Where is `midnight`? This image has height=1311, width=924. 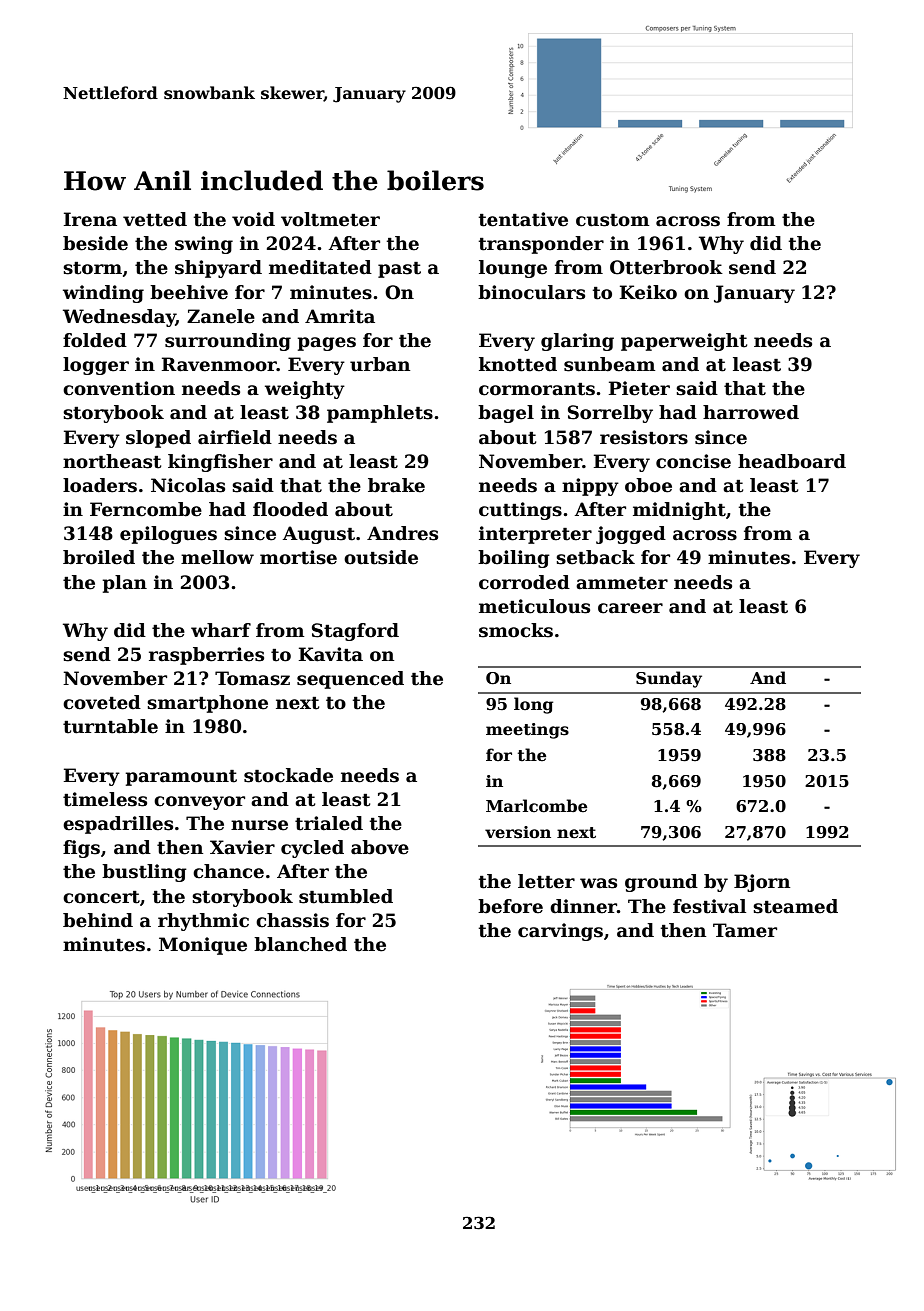
midnight is located at coordinates (679, 511).
